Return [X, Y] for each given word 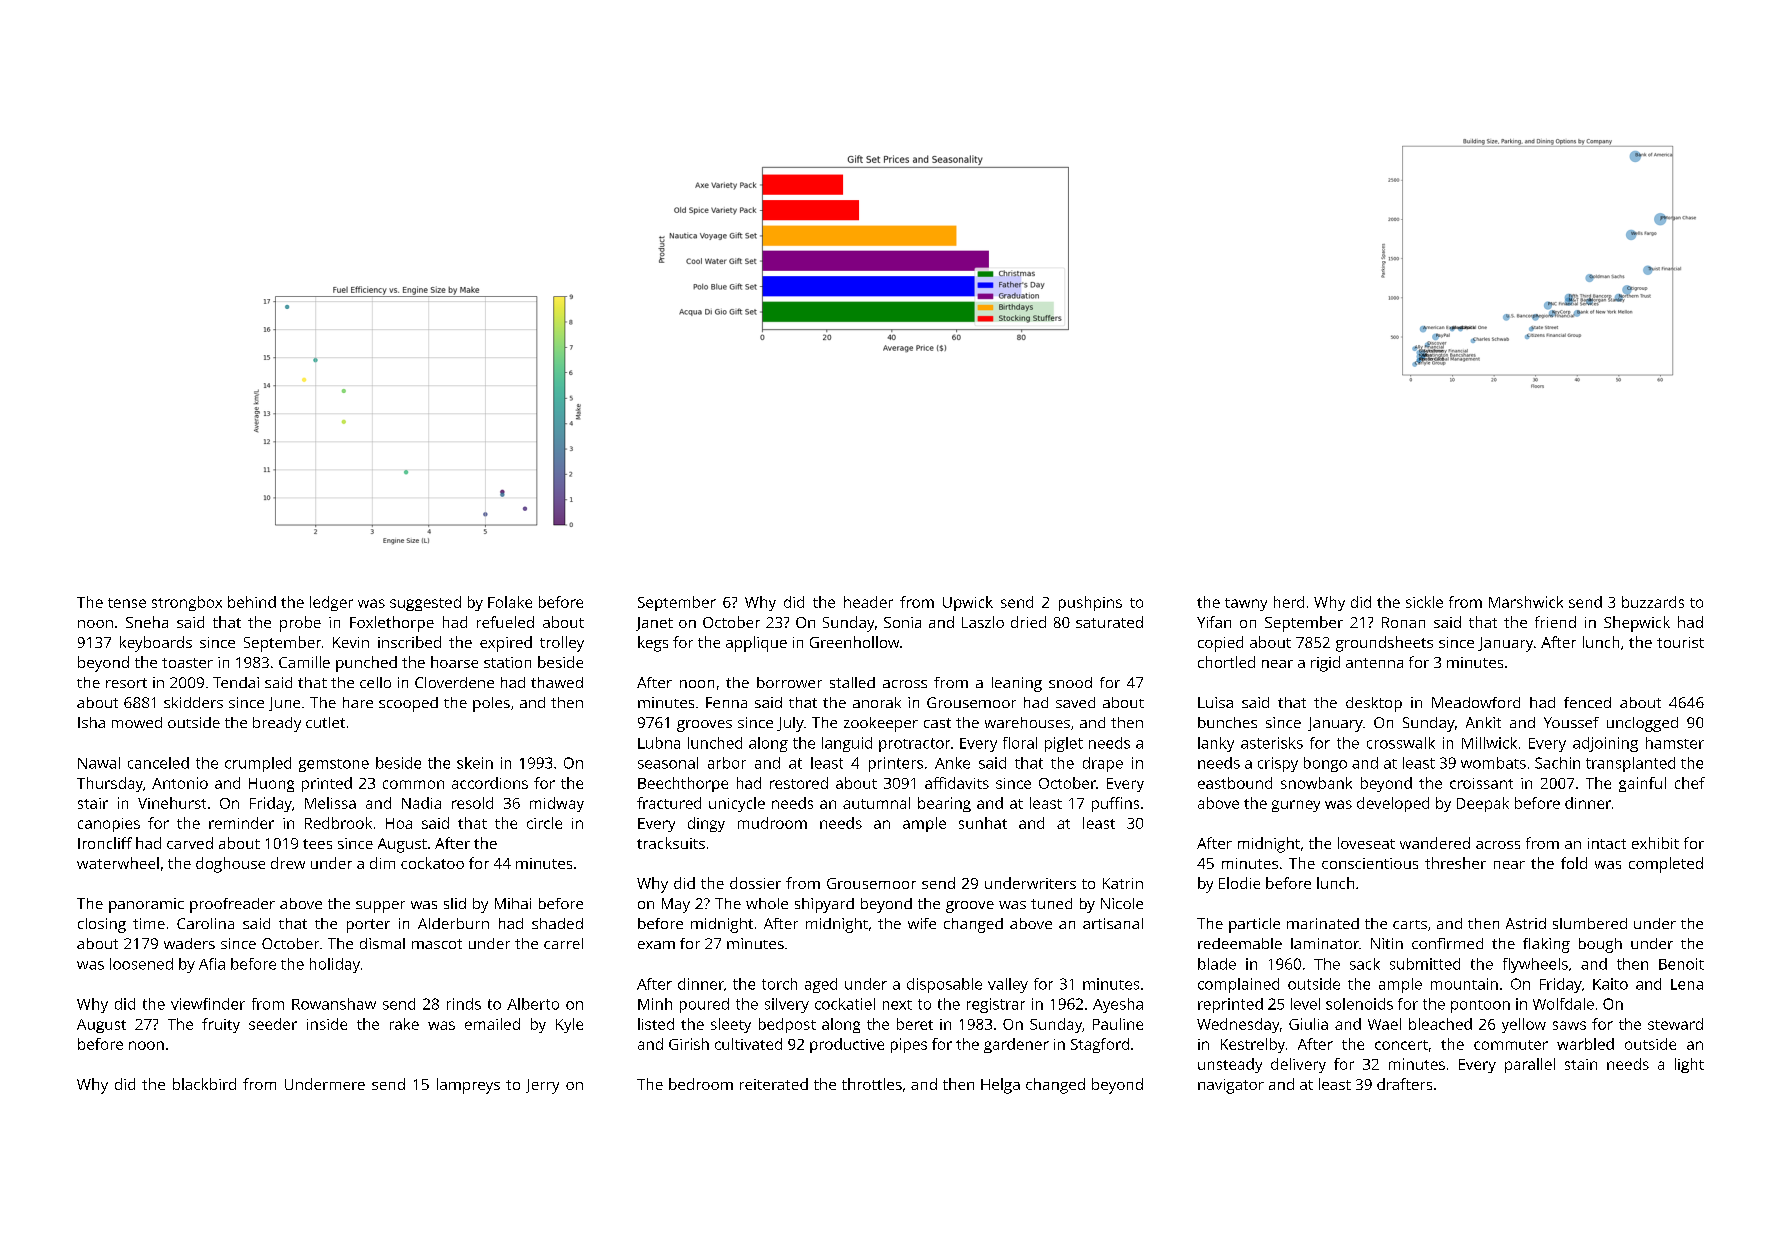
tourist [1680, 642]
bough [1600, 945]
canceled [158, 763]
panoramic [146, 905]
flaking [1546, 945]
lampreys [468, 1086]
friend [1555, 622]
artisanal [1113, 923]
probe [300, 624]
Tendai [236, 682]
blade [1217, 964]
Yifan [1214, 622]
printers [896, 764]
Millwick [1489, 743]
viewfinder [208, 1004]
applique [756, 644]
